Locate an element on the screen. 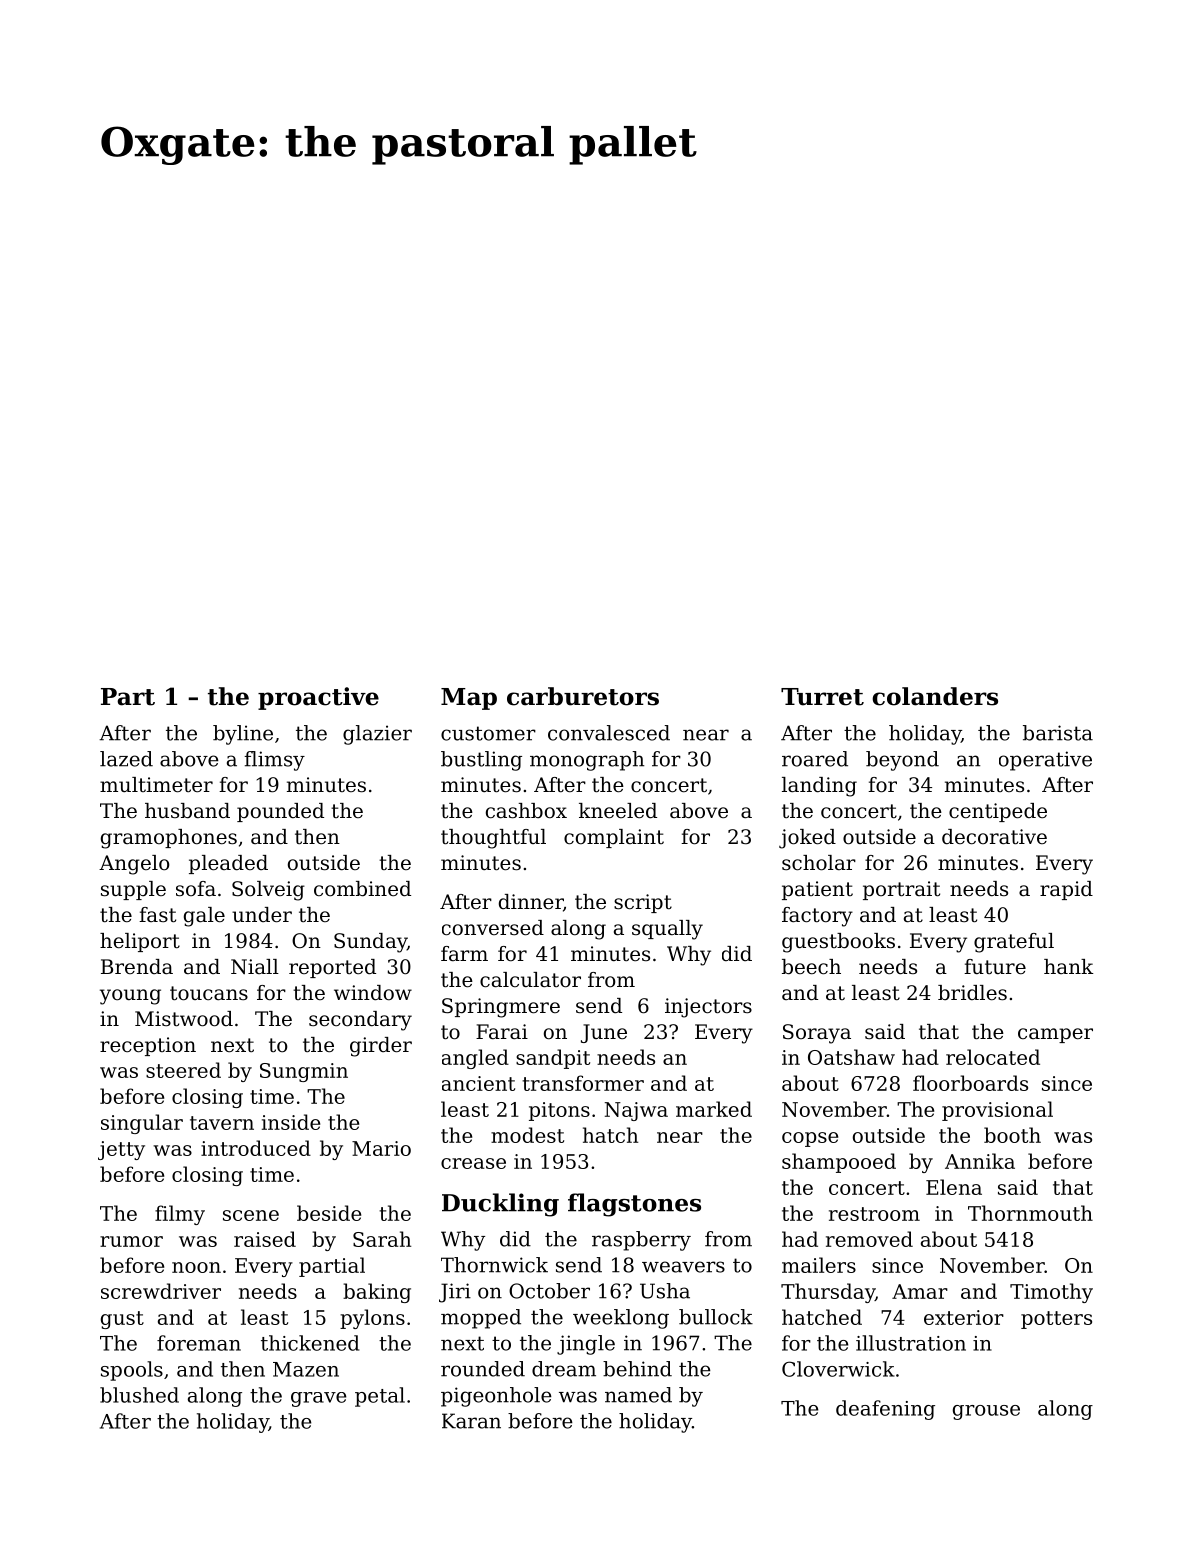  operative is located at coordinates (1045, 761).
